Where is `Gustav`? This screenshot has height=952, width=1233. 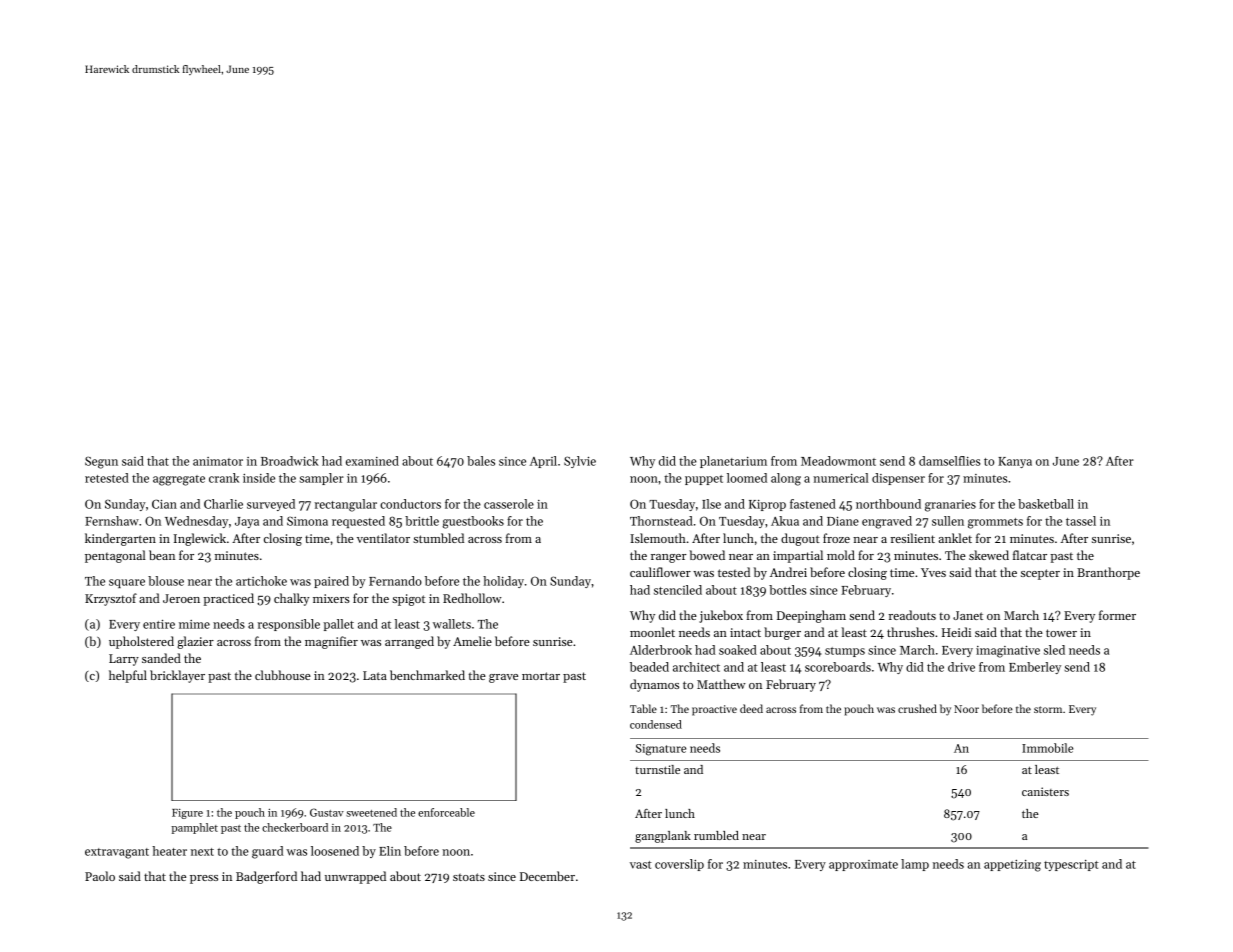 Gustav is located at coordinates (327, 812).
